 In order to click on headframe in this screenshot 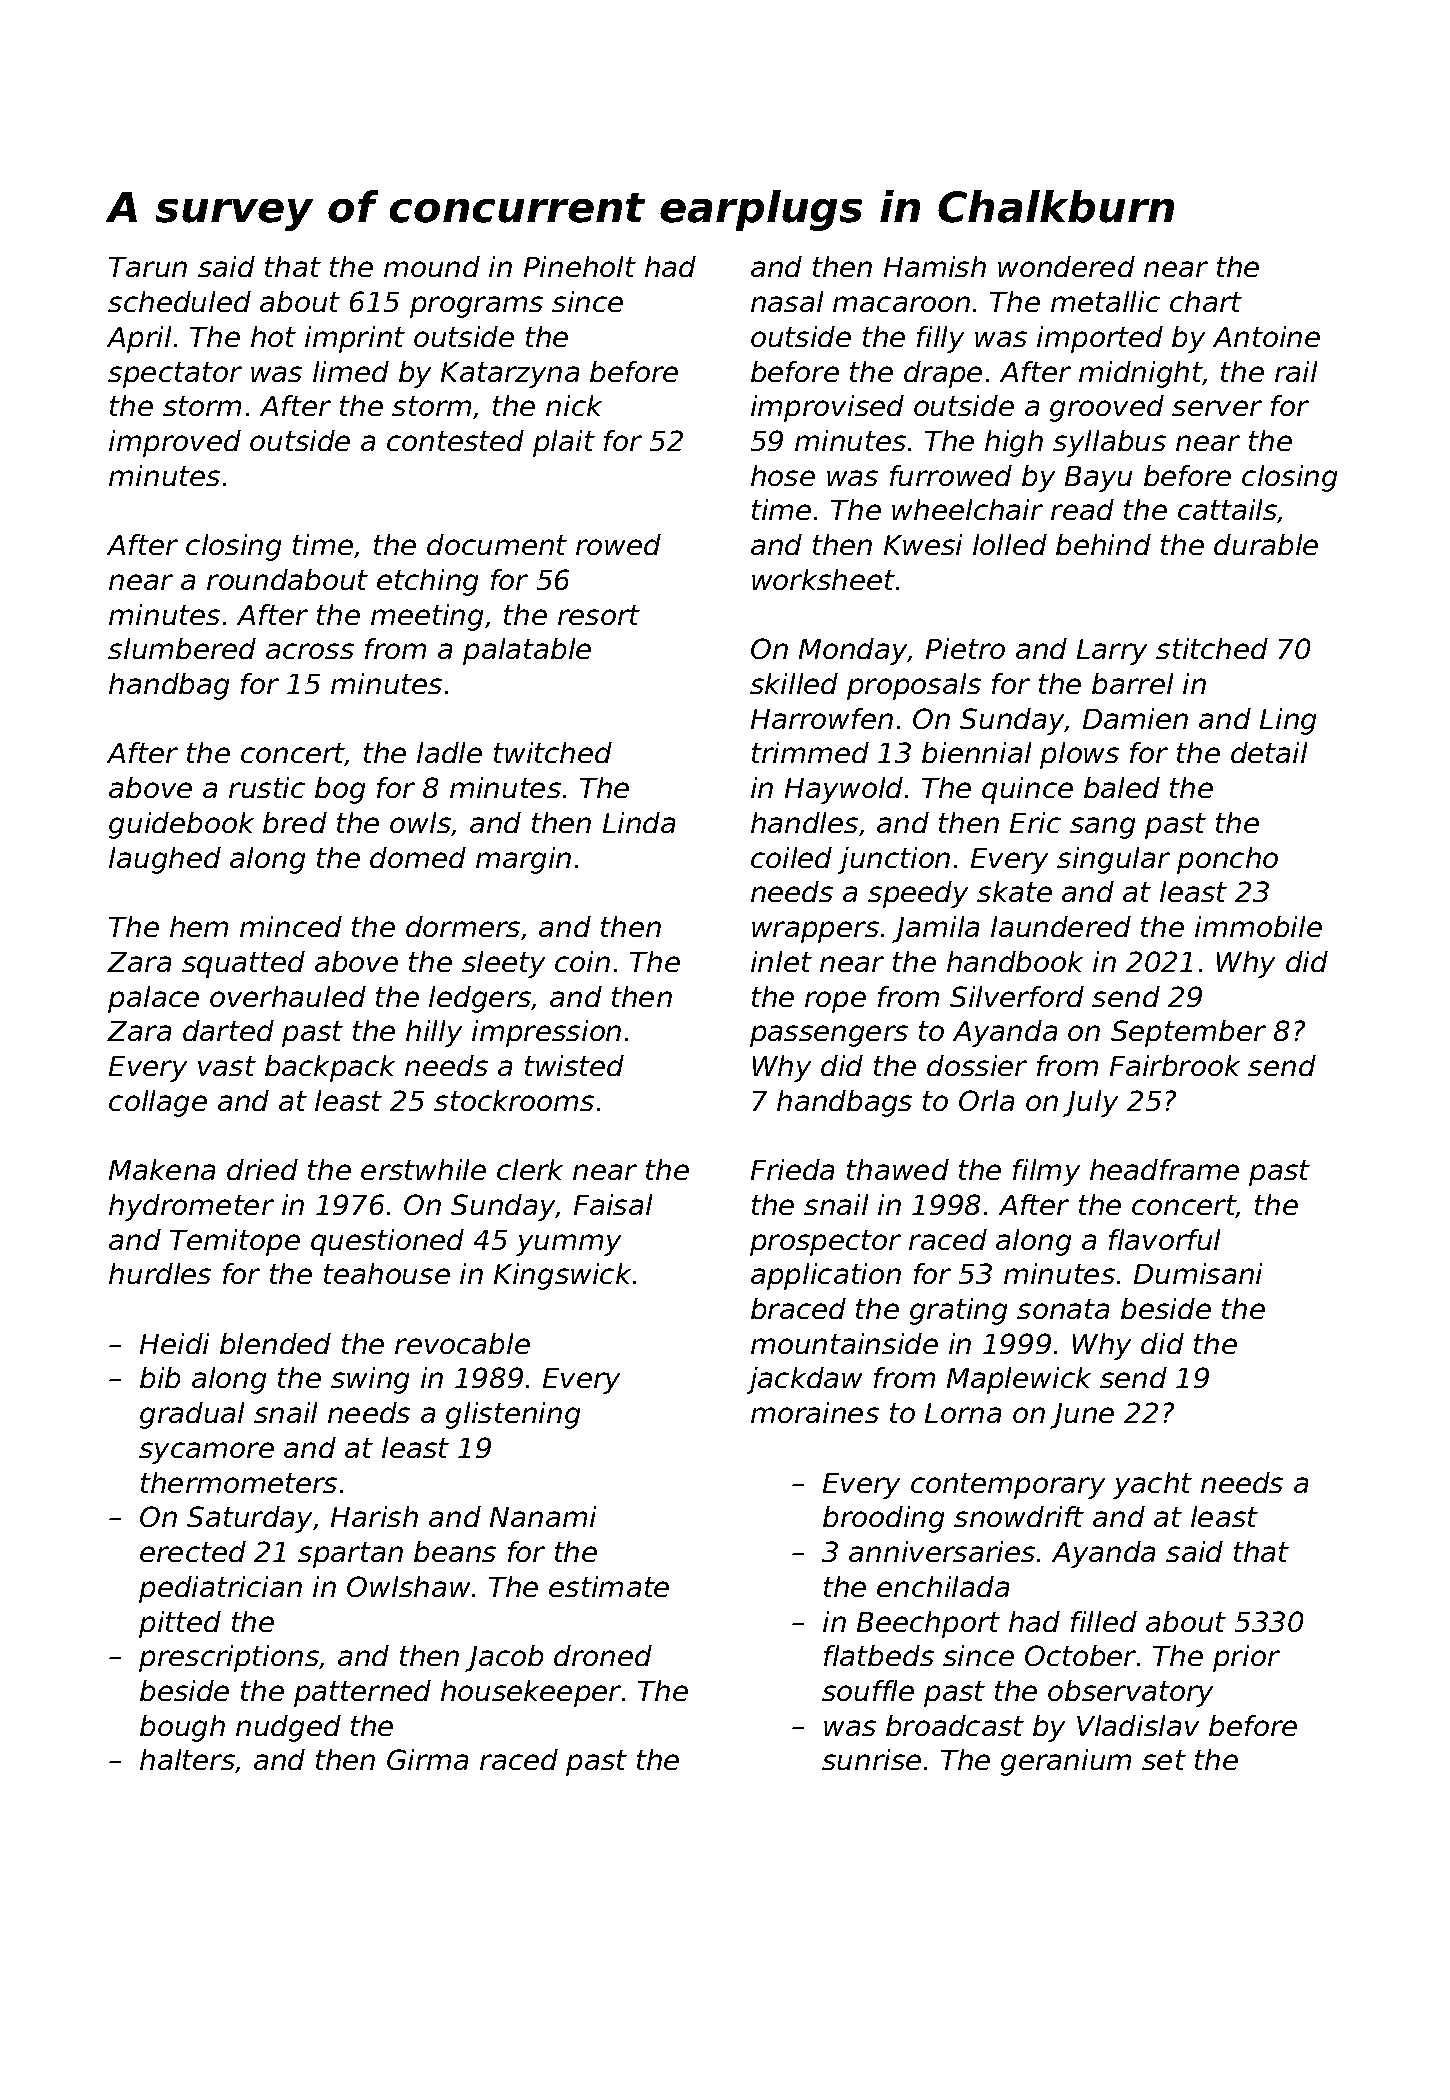, I will do `click(1164, 1169)`.
